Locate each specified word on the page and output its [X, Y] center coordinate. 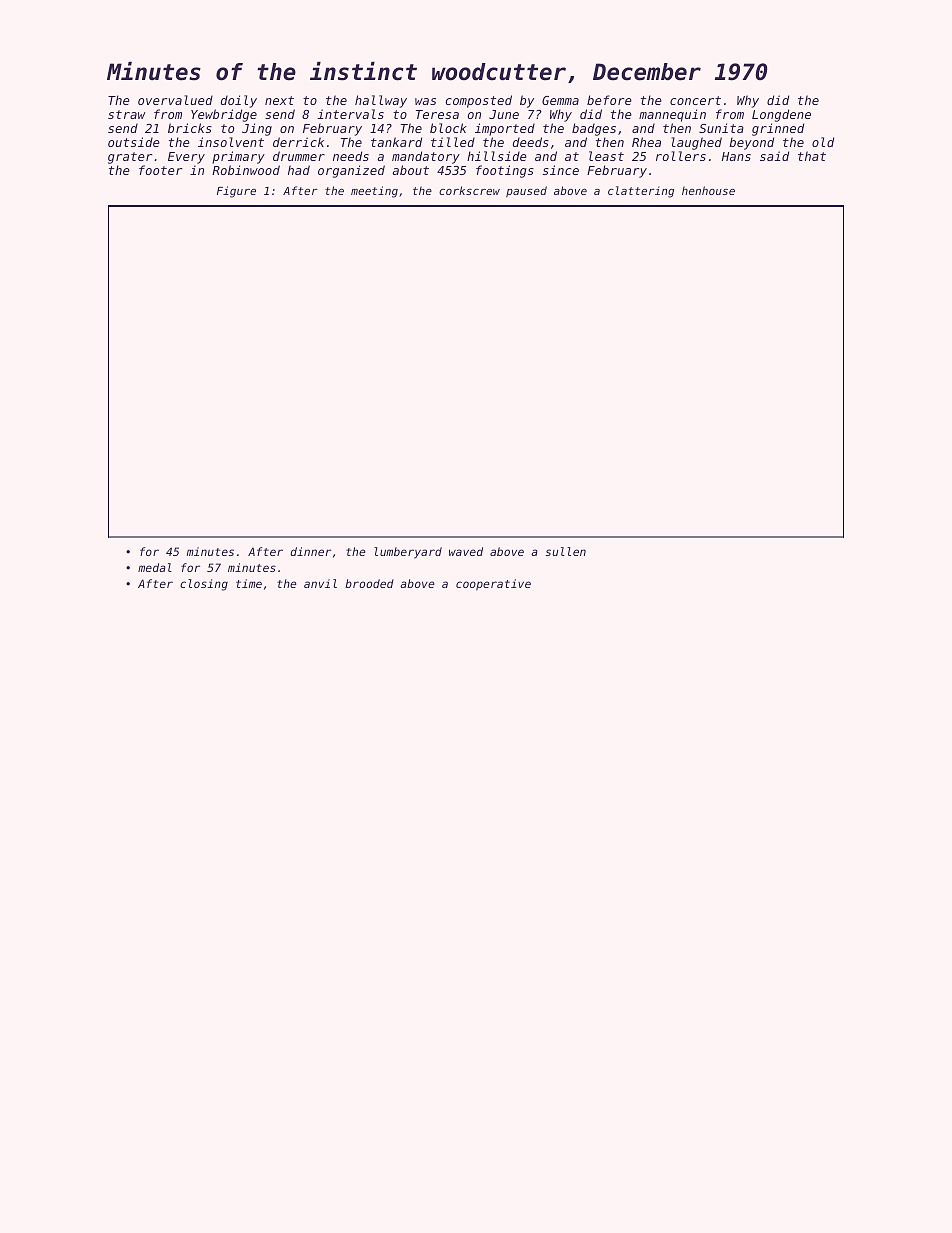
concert [695, 100]
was [425, 101]
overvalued [175, 100]
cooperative [493, 585]
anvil [320, 583]
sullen [566, 551]
